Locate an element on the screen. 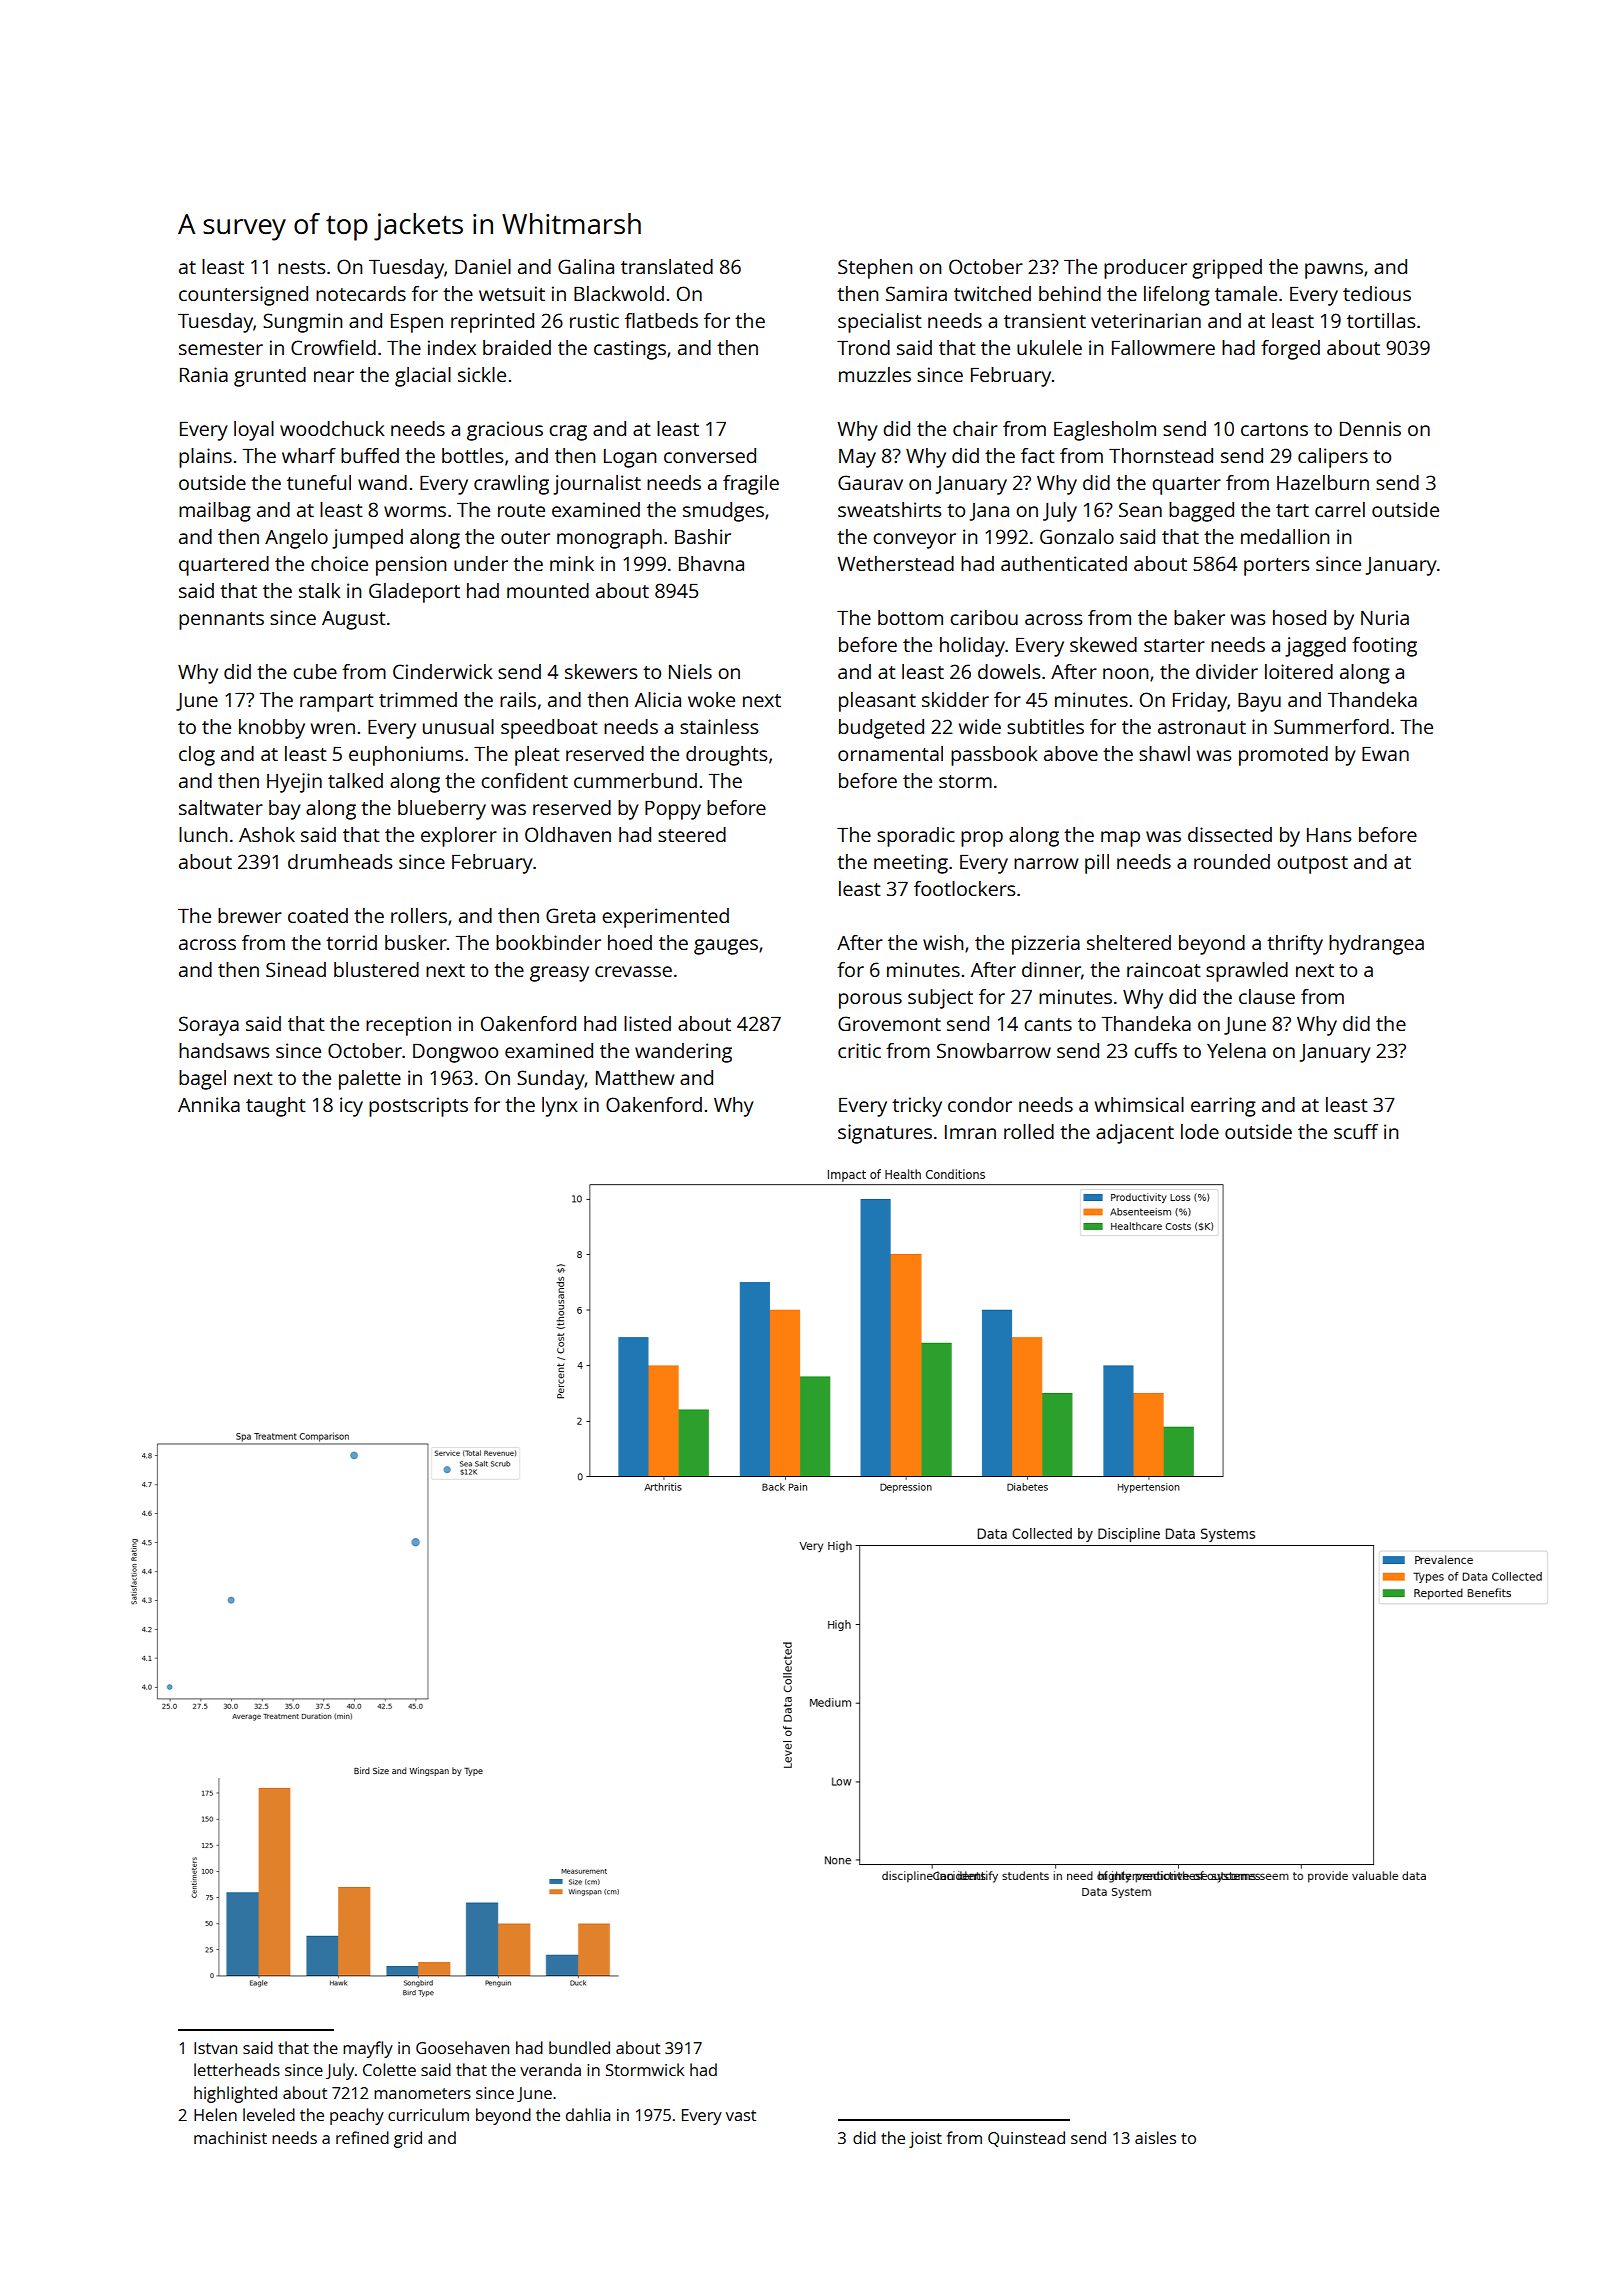 The height and width of the screenshot is (2292, 1620). Stephen is located at coordinates (875, 269).
